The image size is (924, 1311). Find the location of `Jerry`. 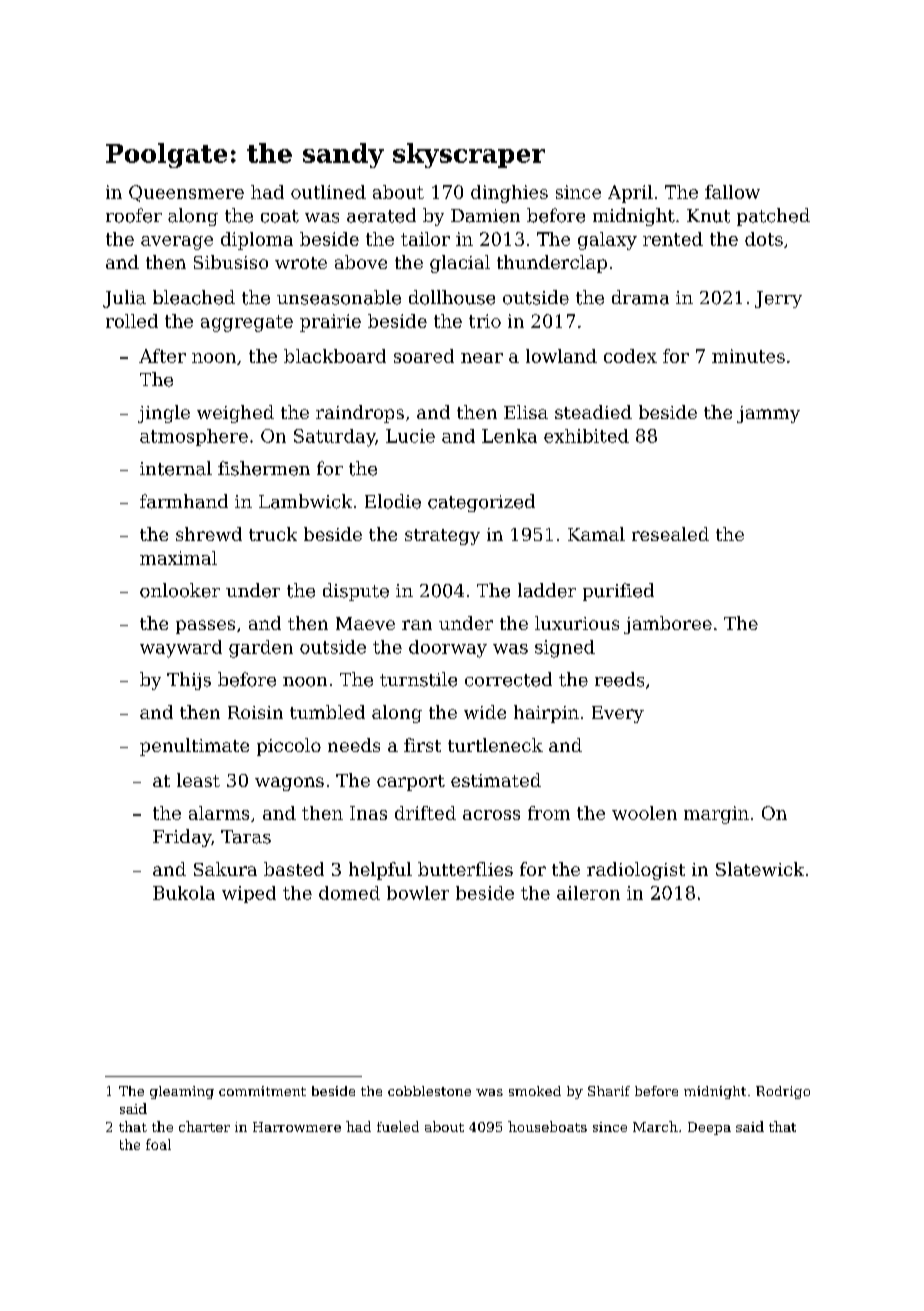

Jerry is located at coordinates (778, 299).
